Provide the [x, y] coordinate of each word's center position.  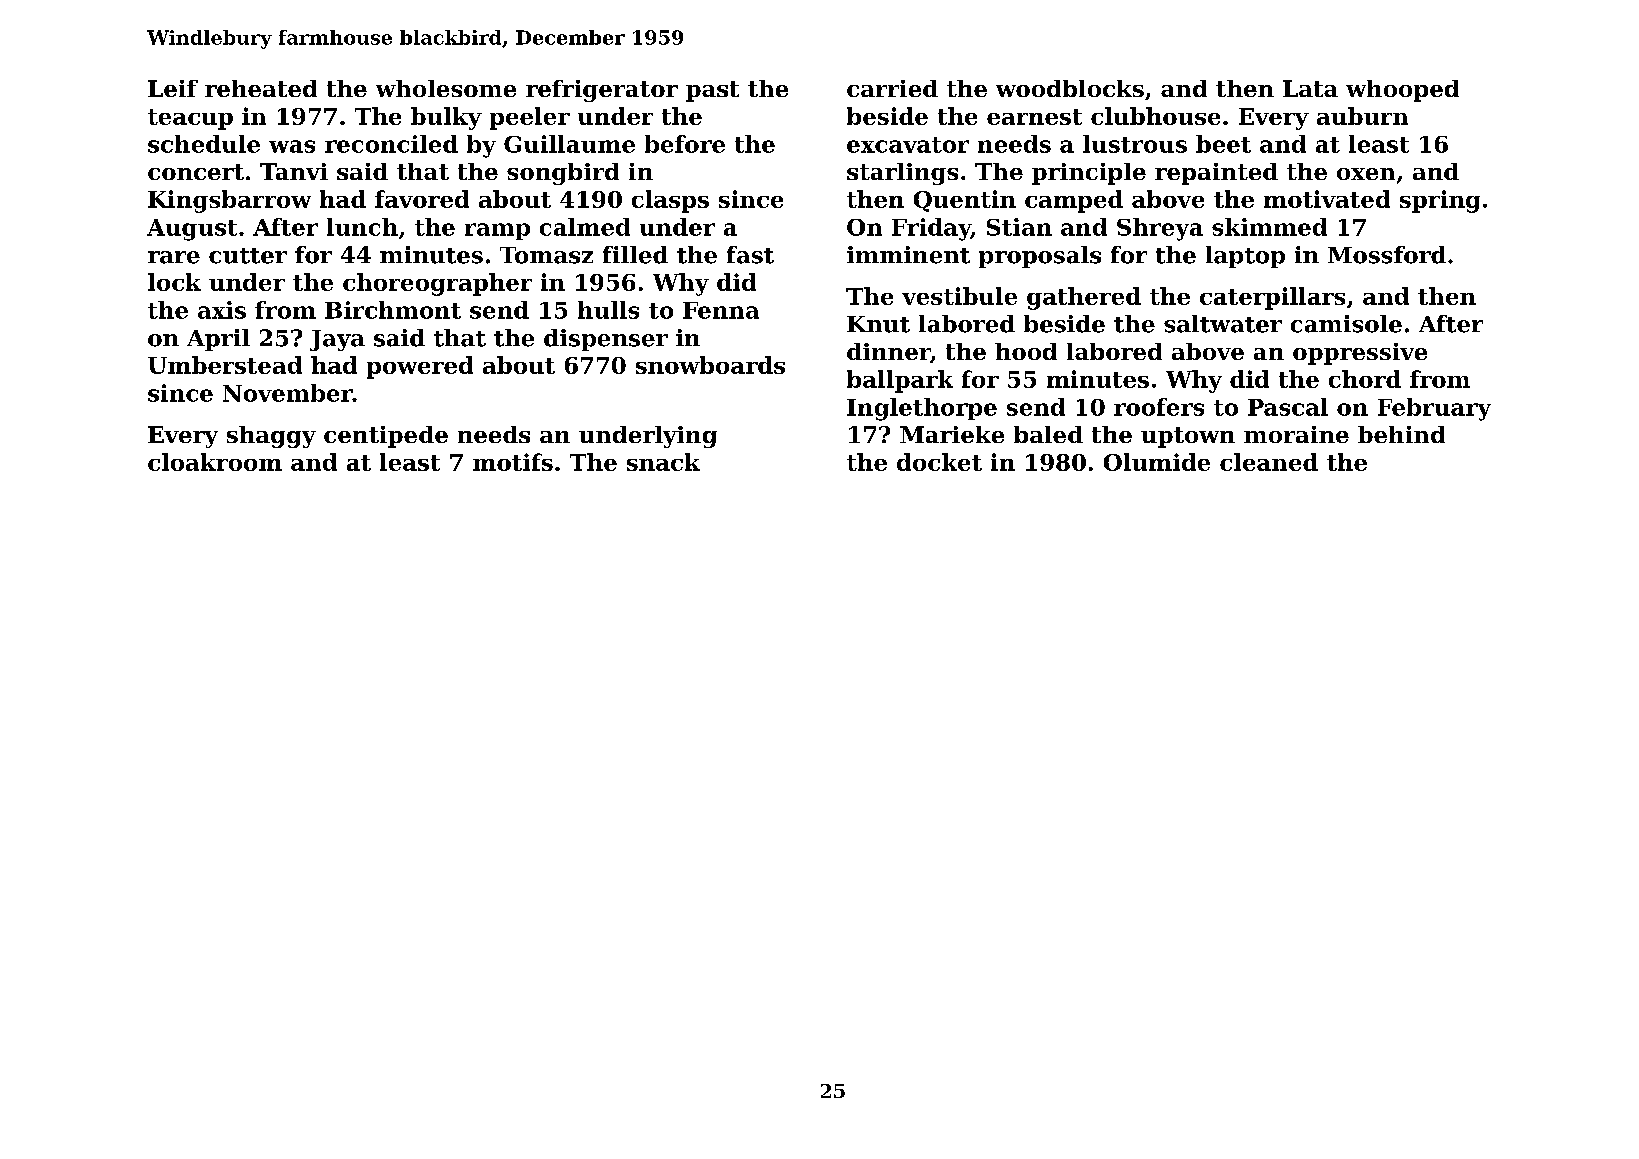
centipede [386, 437]
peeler [530, 118]
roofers [1159, 407]
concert [196, 172]
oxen [1366, 174]
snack [663, 462]
